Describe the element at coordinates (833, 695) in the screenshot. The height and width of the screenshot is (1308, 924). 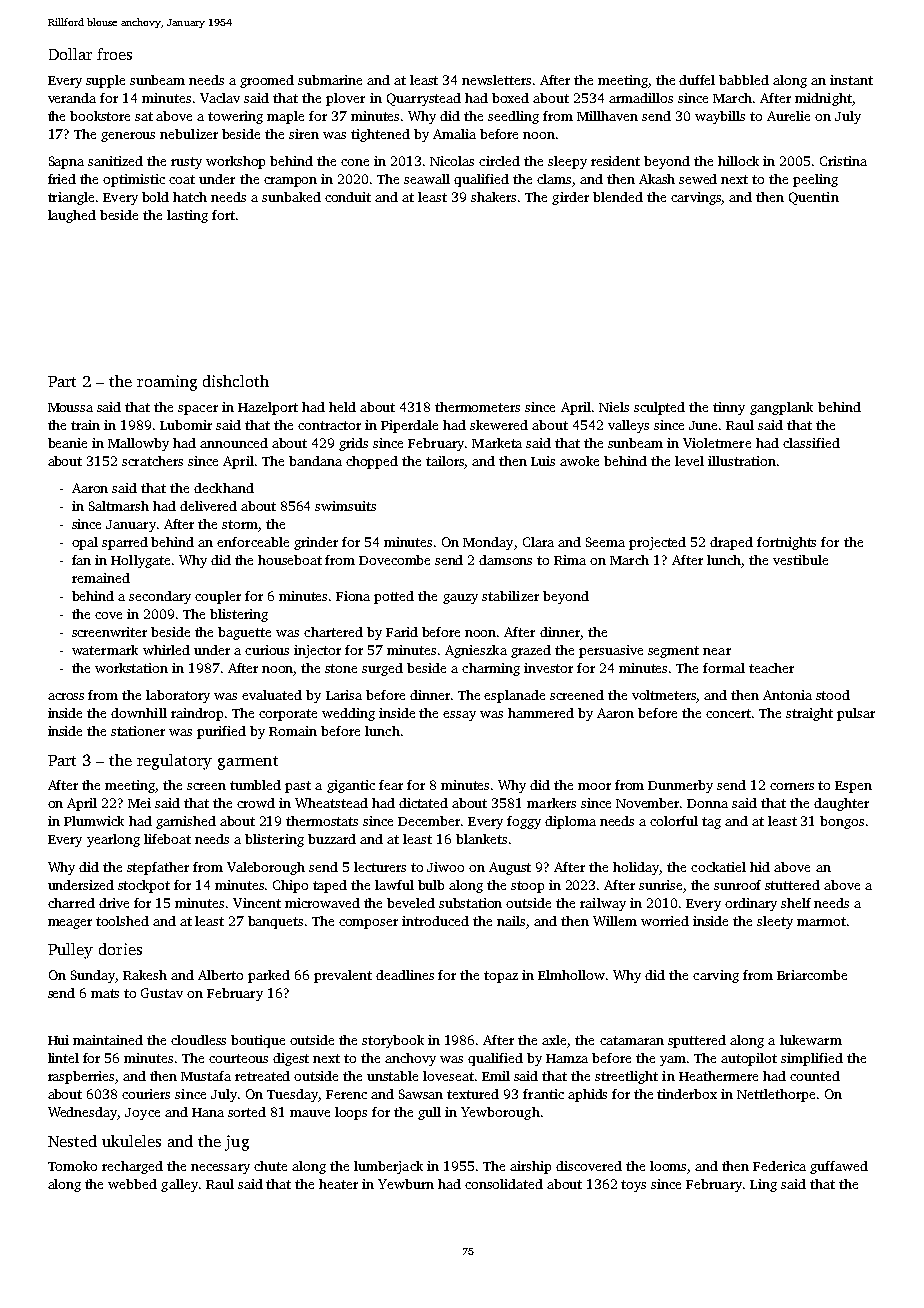
I see `stood` at that location.
